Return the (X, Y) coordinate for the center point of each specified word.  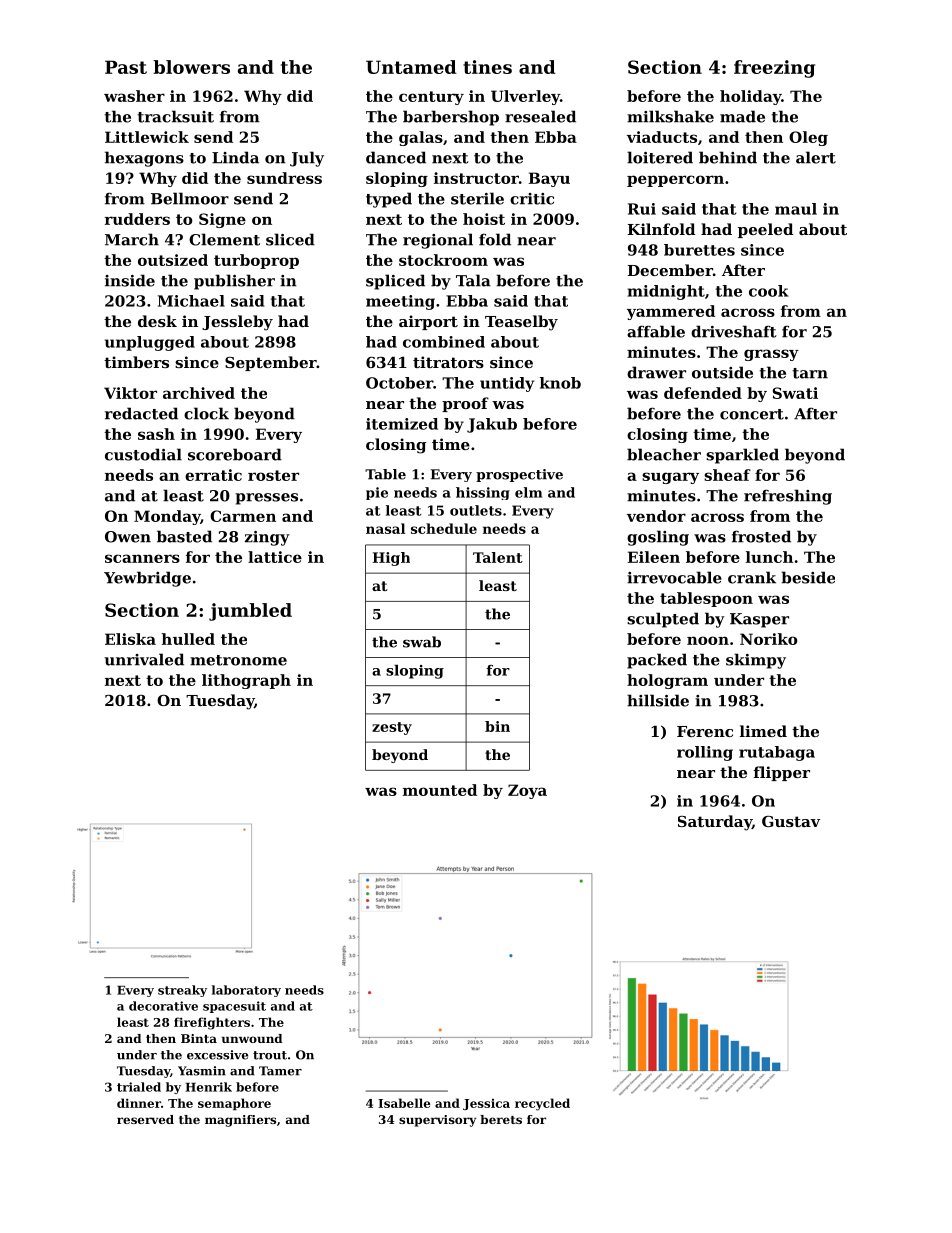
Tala (473, 280)
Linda (235, 157)
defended (703, 393)
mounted (440, 790)
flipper (782, 773)
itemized (402, 424)
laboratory (246, 991)
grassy (771, 355)
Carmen (243, 516)
